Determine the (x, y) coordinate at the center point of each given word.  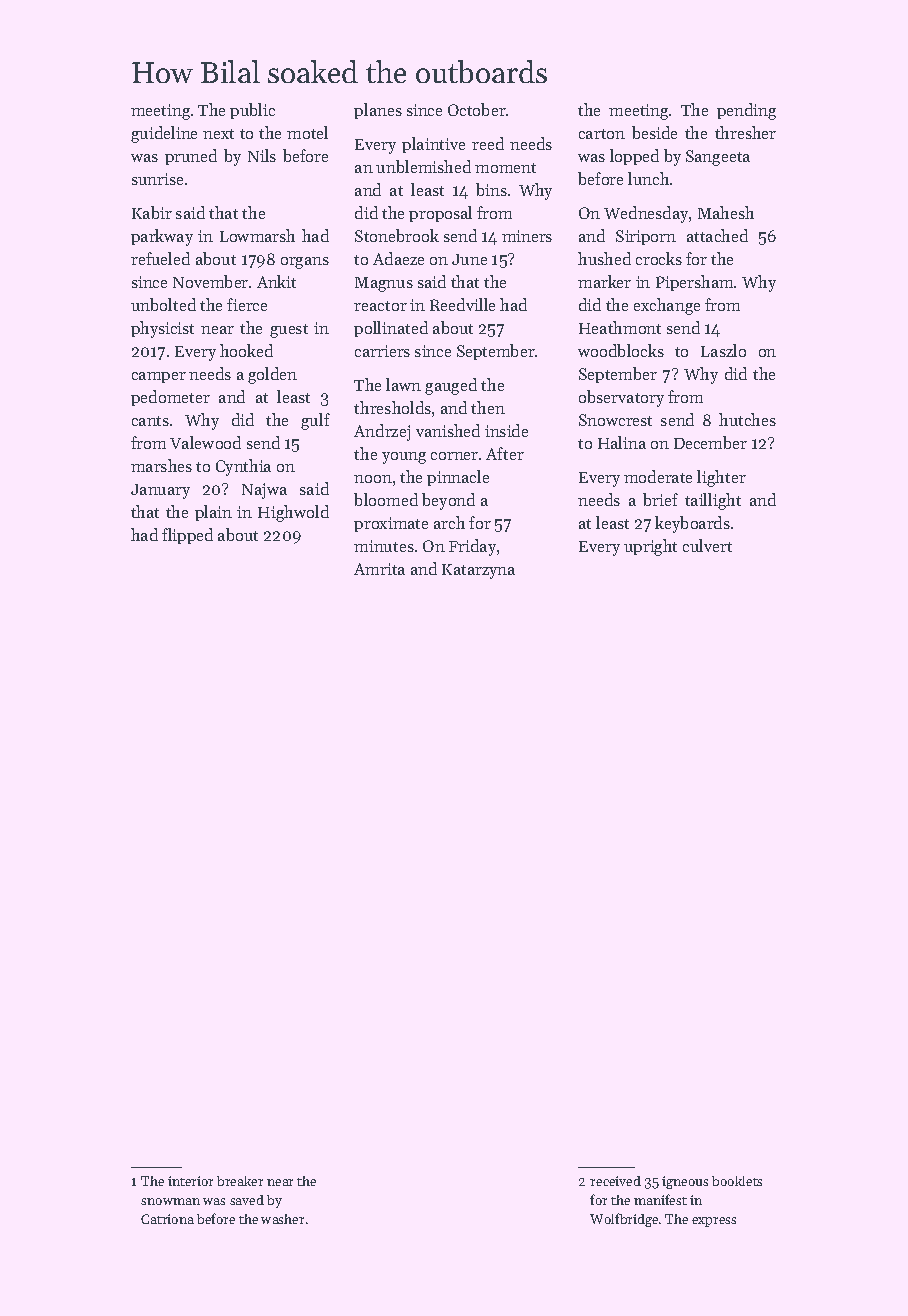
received (615, 1181)
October (477, 109)
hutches (747, 419)
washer (282, 1219)
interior (190, 1181)
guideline (164, 134)
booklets (737, 1181)
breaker (240, 1181)
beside (654, 132)
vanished (448, 430)
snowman (170, 1201)
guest (289, 331)
